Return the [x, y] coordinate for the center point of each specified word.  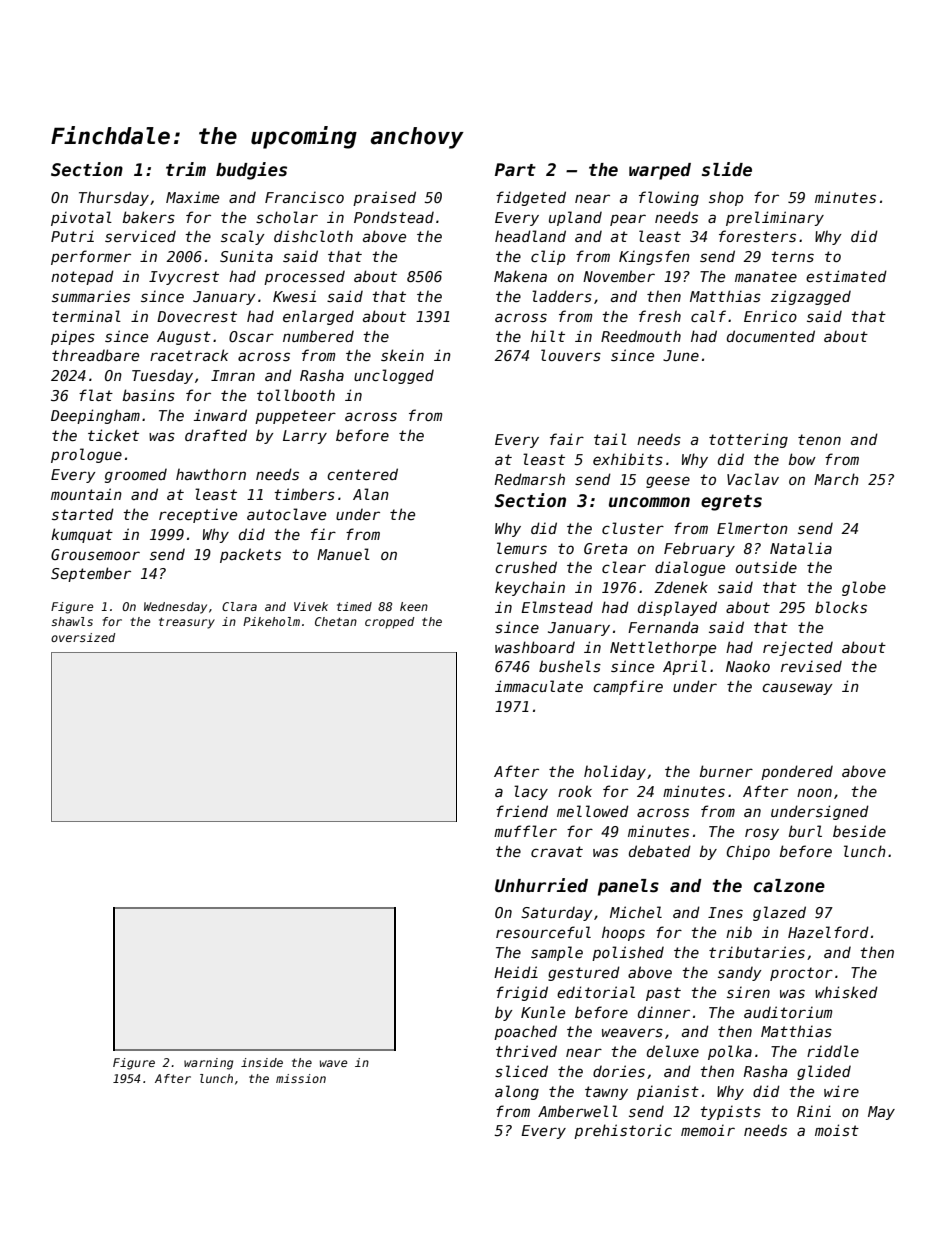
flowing [669, 198]
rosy [762, 834]
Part [515, 169]
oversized [83, 637]
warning [208, 1064]
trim [186, 169]
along [517, 1092]
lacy [531, 792]
